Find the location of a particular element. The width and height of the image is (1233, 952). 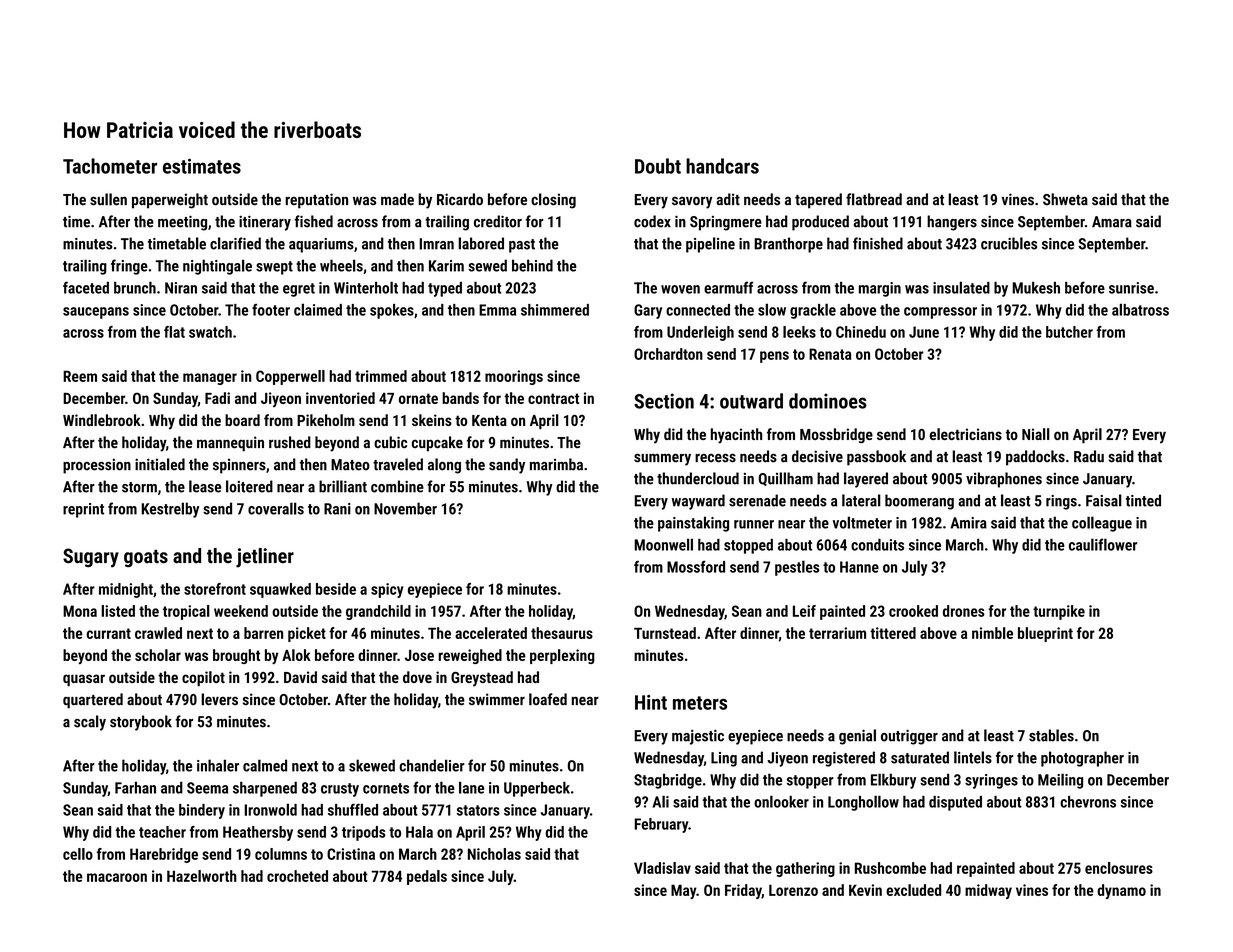

Shweta is located at coordinates (1065, 199).
